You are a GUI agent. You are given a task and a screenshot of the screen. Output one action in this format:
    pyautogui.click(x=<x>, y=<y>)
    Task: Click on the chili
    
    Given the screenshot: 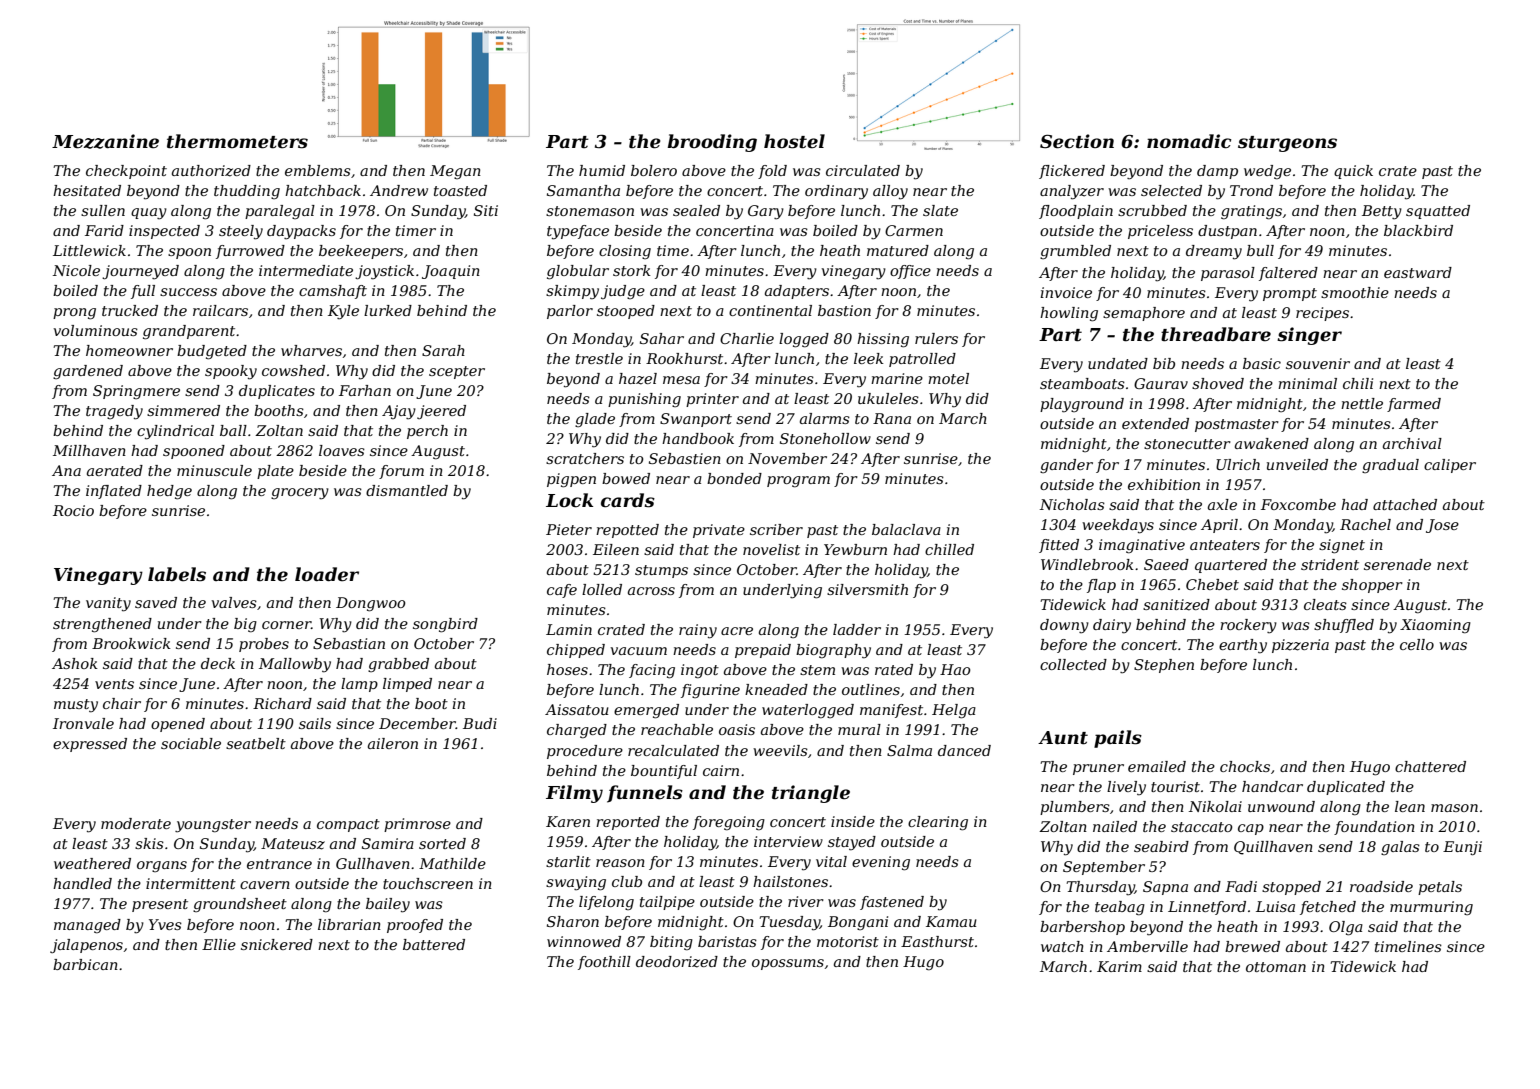 What is the action you would take?
    pyautogui.click(x=1358, y=383)
